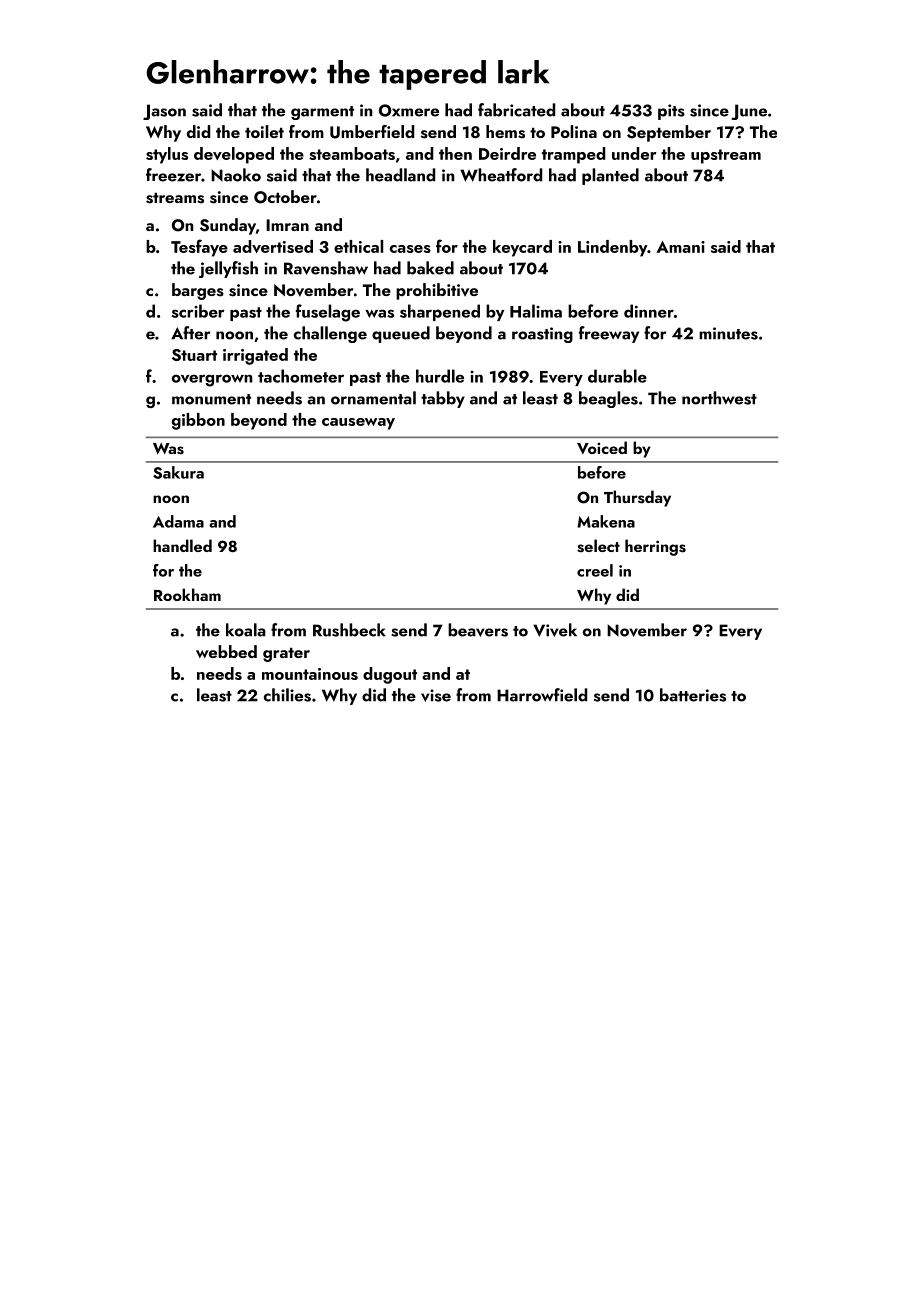  What do you see at coordinates (608, 399) in the screenshot?
I see `beagles` at bounding box center [608, 399].
